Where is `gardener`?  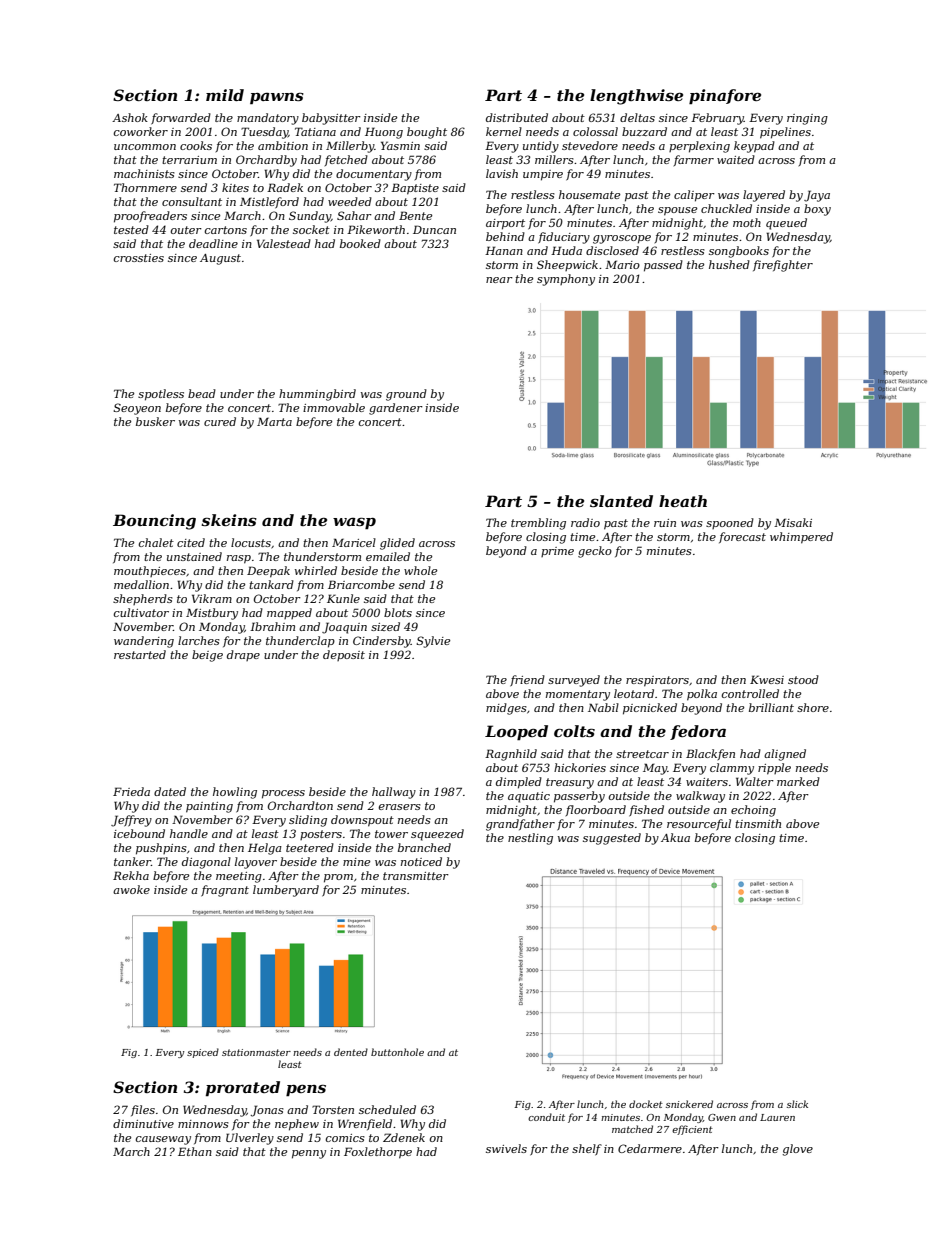 gardener is located at coordinates (396, 409).
